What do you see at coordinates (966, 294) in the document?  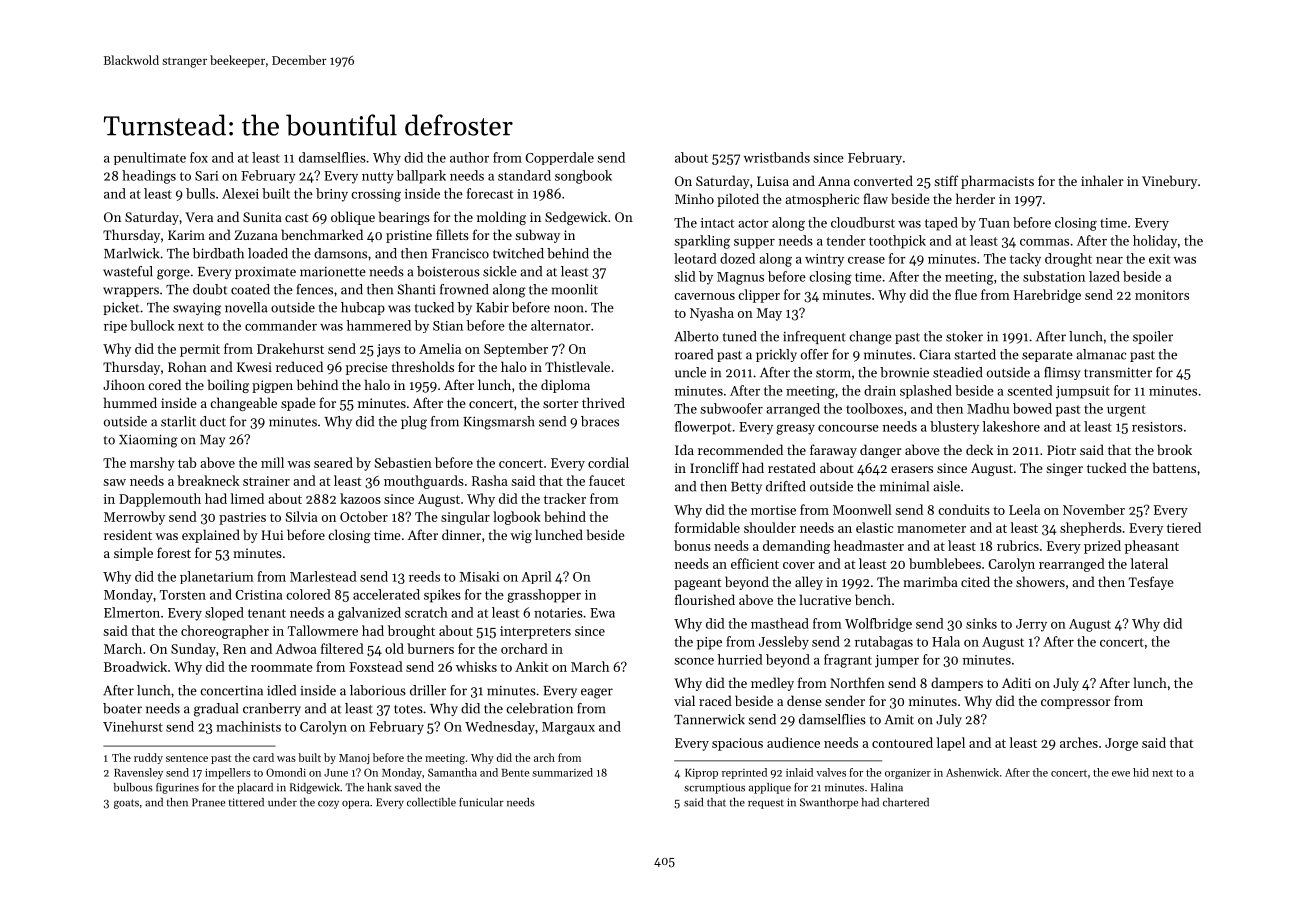 I see `flue` at bounding box center [966, 294].
